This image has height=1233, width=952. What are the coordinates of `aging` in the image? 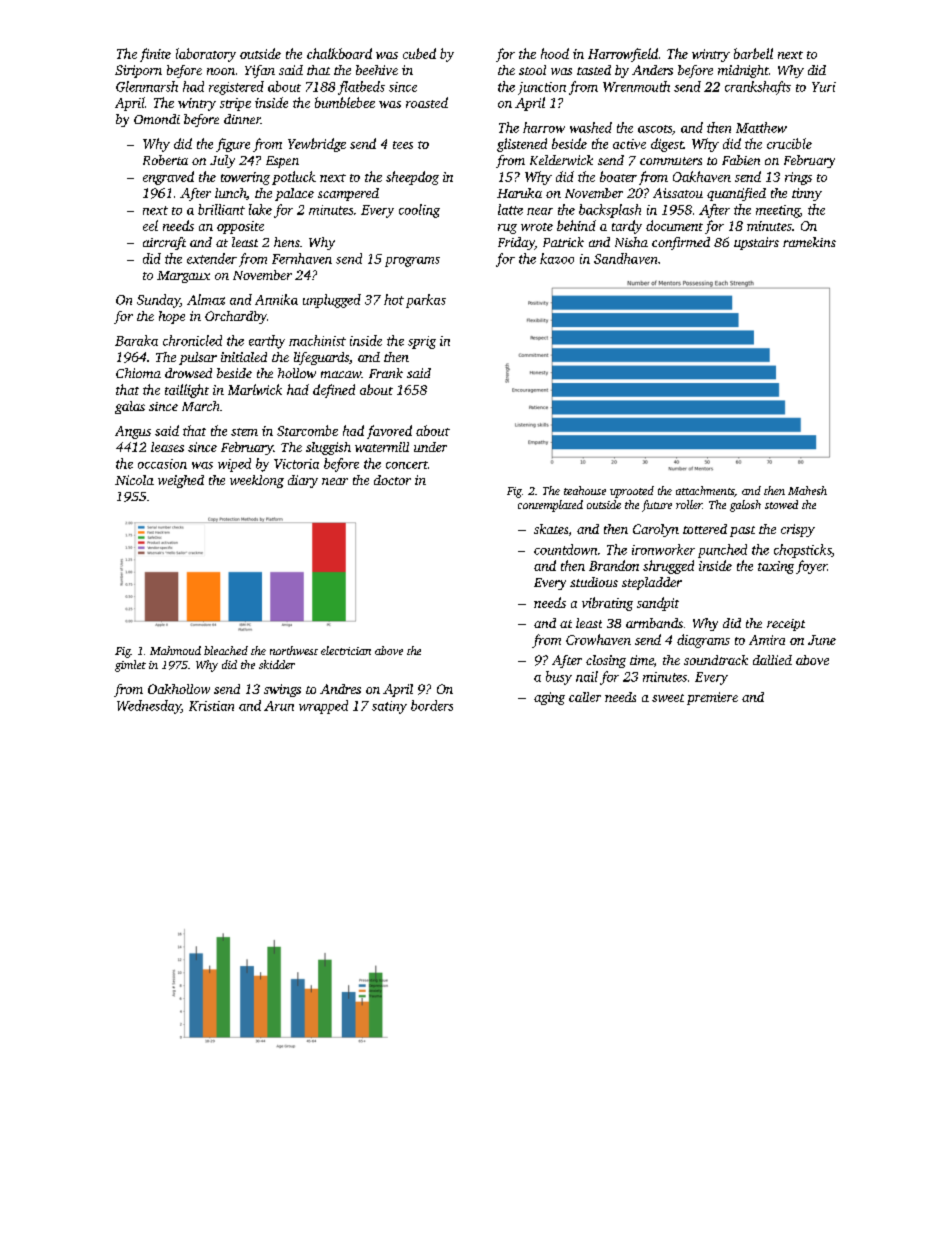 It's located at (549, 698).
